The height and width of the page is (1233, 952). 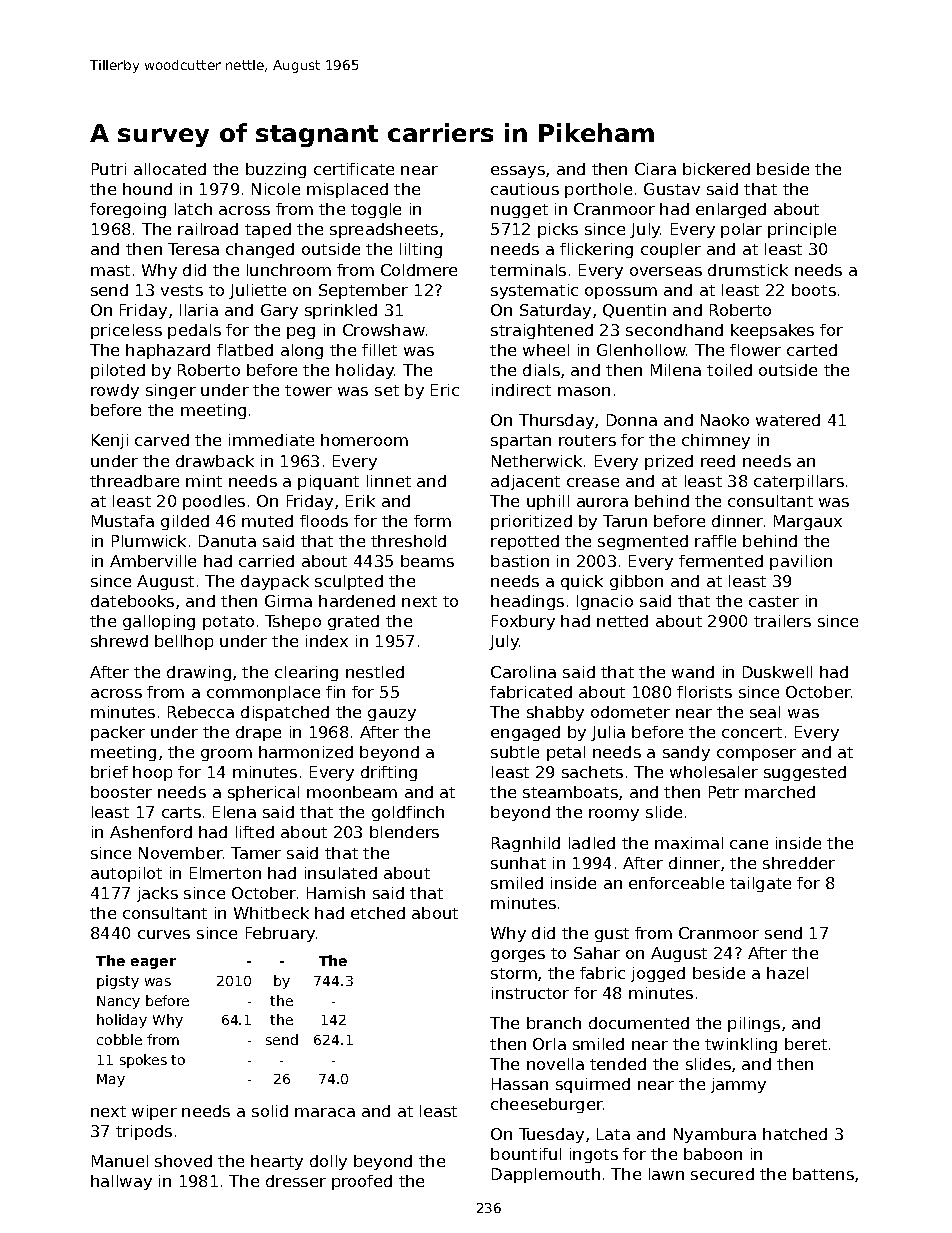 I want to click on prized, so click(x=669, y=462).
